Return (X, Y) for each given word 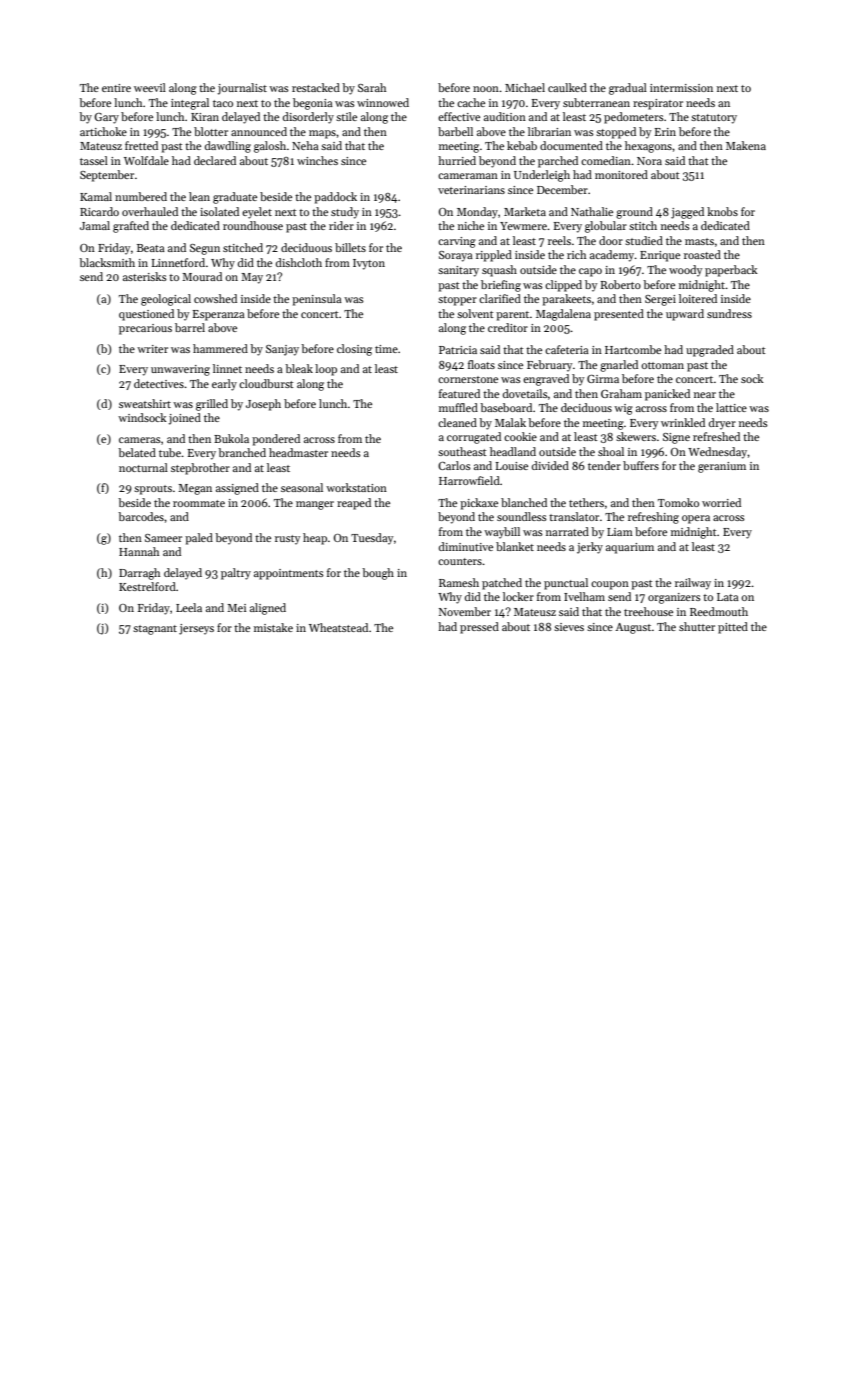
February (549, 366)
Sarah (372, 87)
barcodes (141, 516)
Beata (151, 248)
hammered (220, 348)
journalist (242, 89)
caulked (567, 87)
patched (502, 584)
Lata (728, 597)
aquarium (630, 548)
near (705, 395)
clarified (500, 298)
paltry (236, 574)
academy (612, 256)
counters (460, 561)
